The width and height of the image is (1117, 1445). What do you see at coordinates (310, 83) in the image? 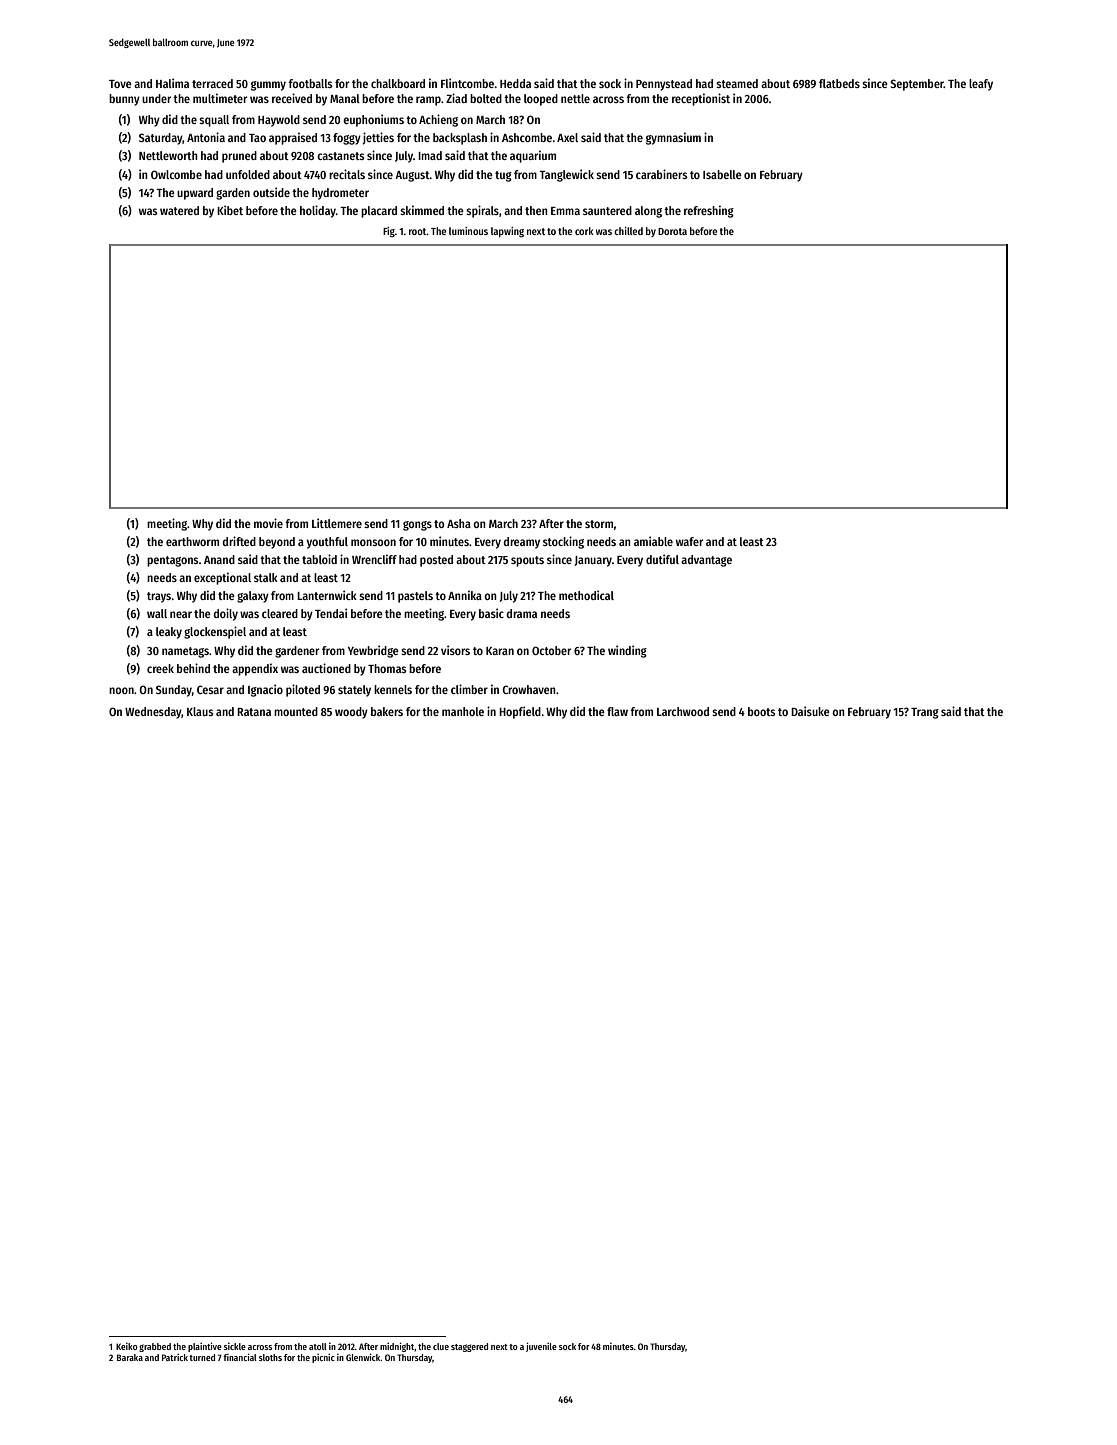
I see `footballs` at bounding box center [310, 83].
